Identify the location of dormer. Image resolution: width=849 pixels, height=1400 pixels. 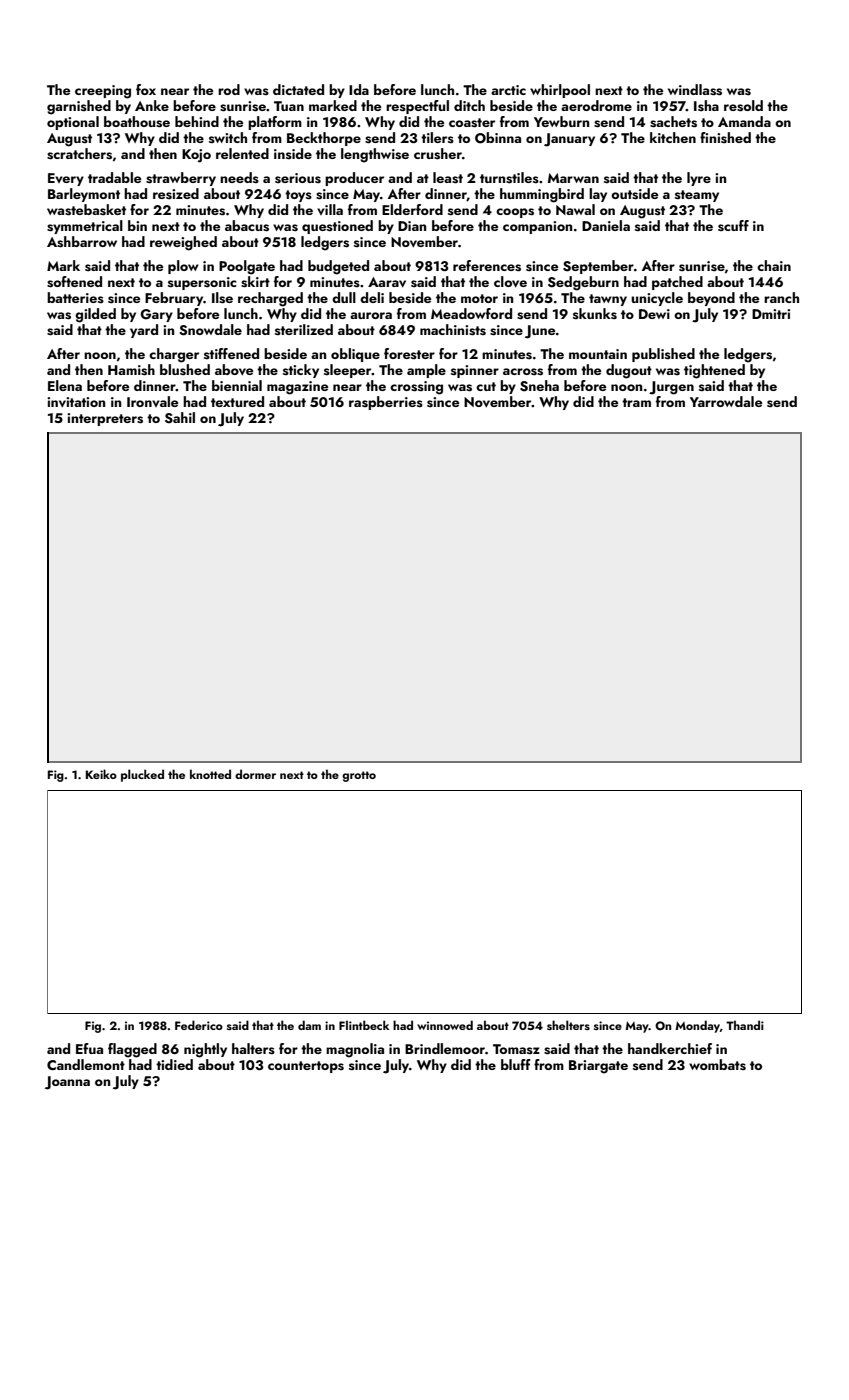
(255, 774).
